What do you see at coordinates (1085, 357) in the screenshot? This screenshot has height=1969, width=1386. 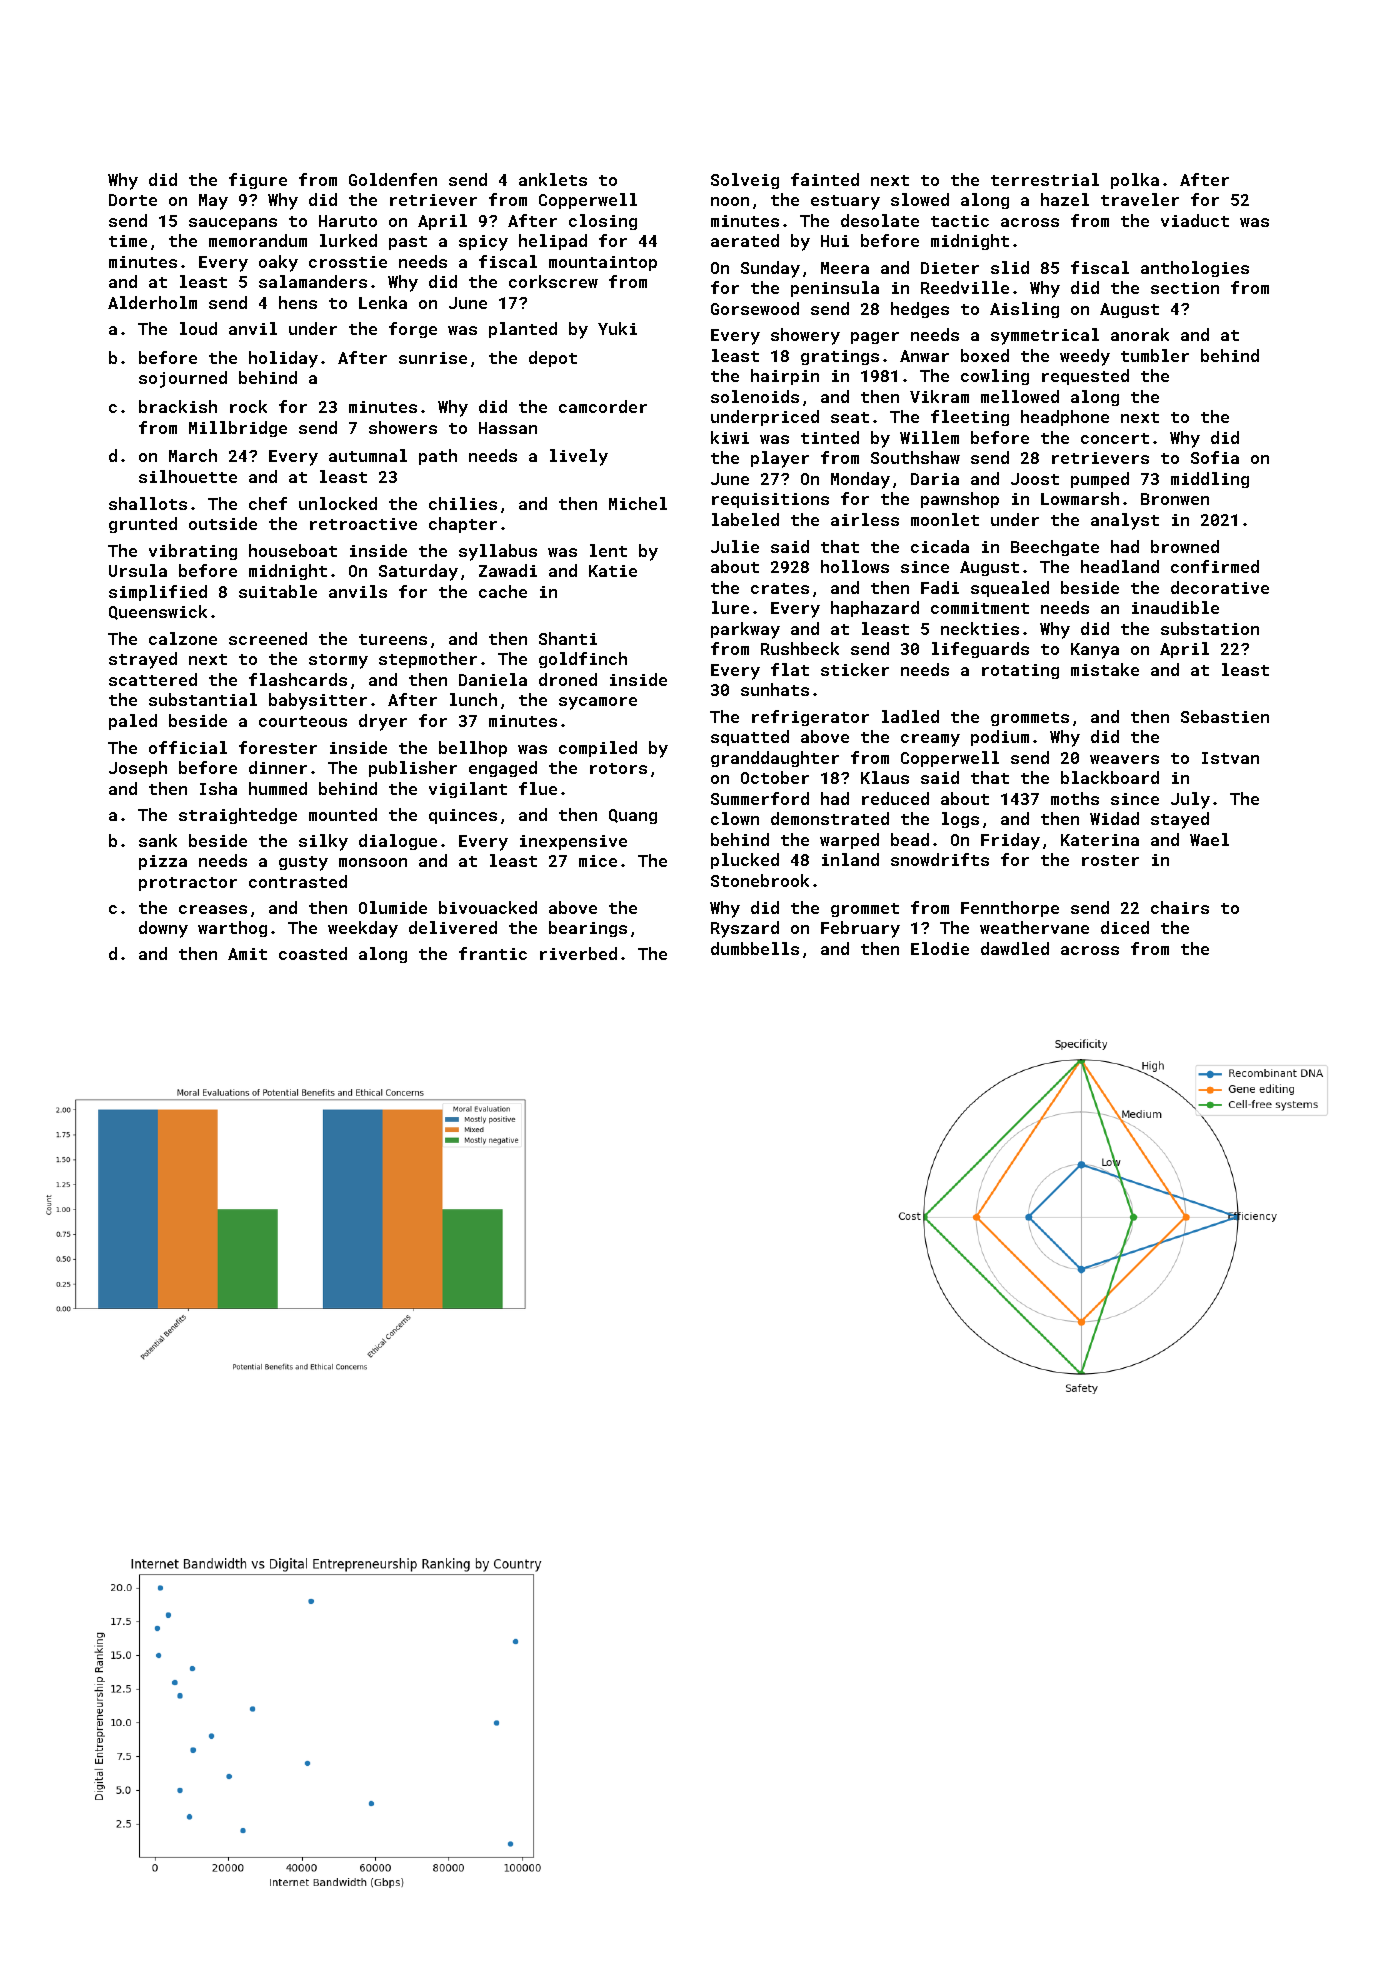 I see `weedy` at bounding box center [1085, 357].
